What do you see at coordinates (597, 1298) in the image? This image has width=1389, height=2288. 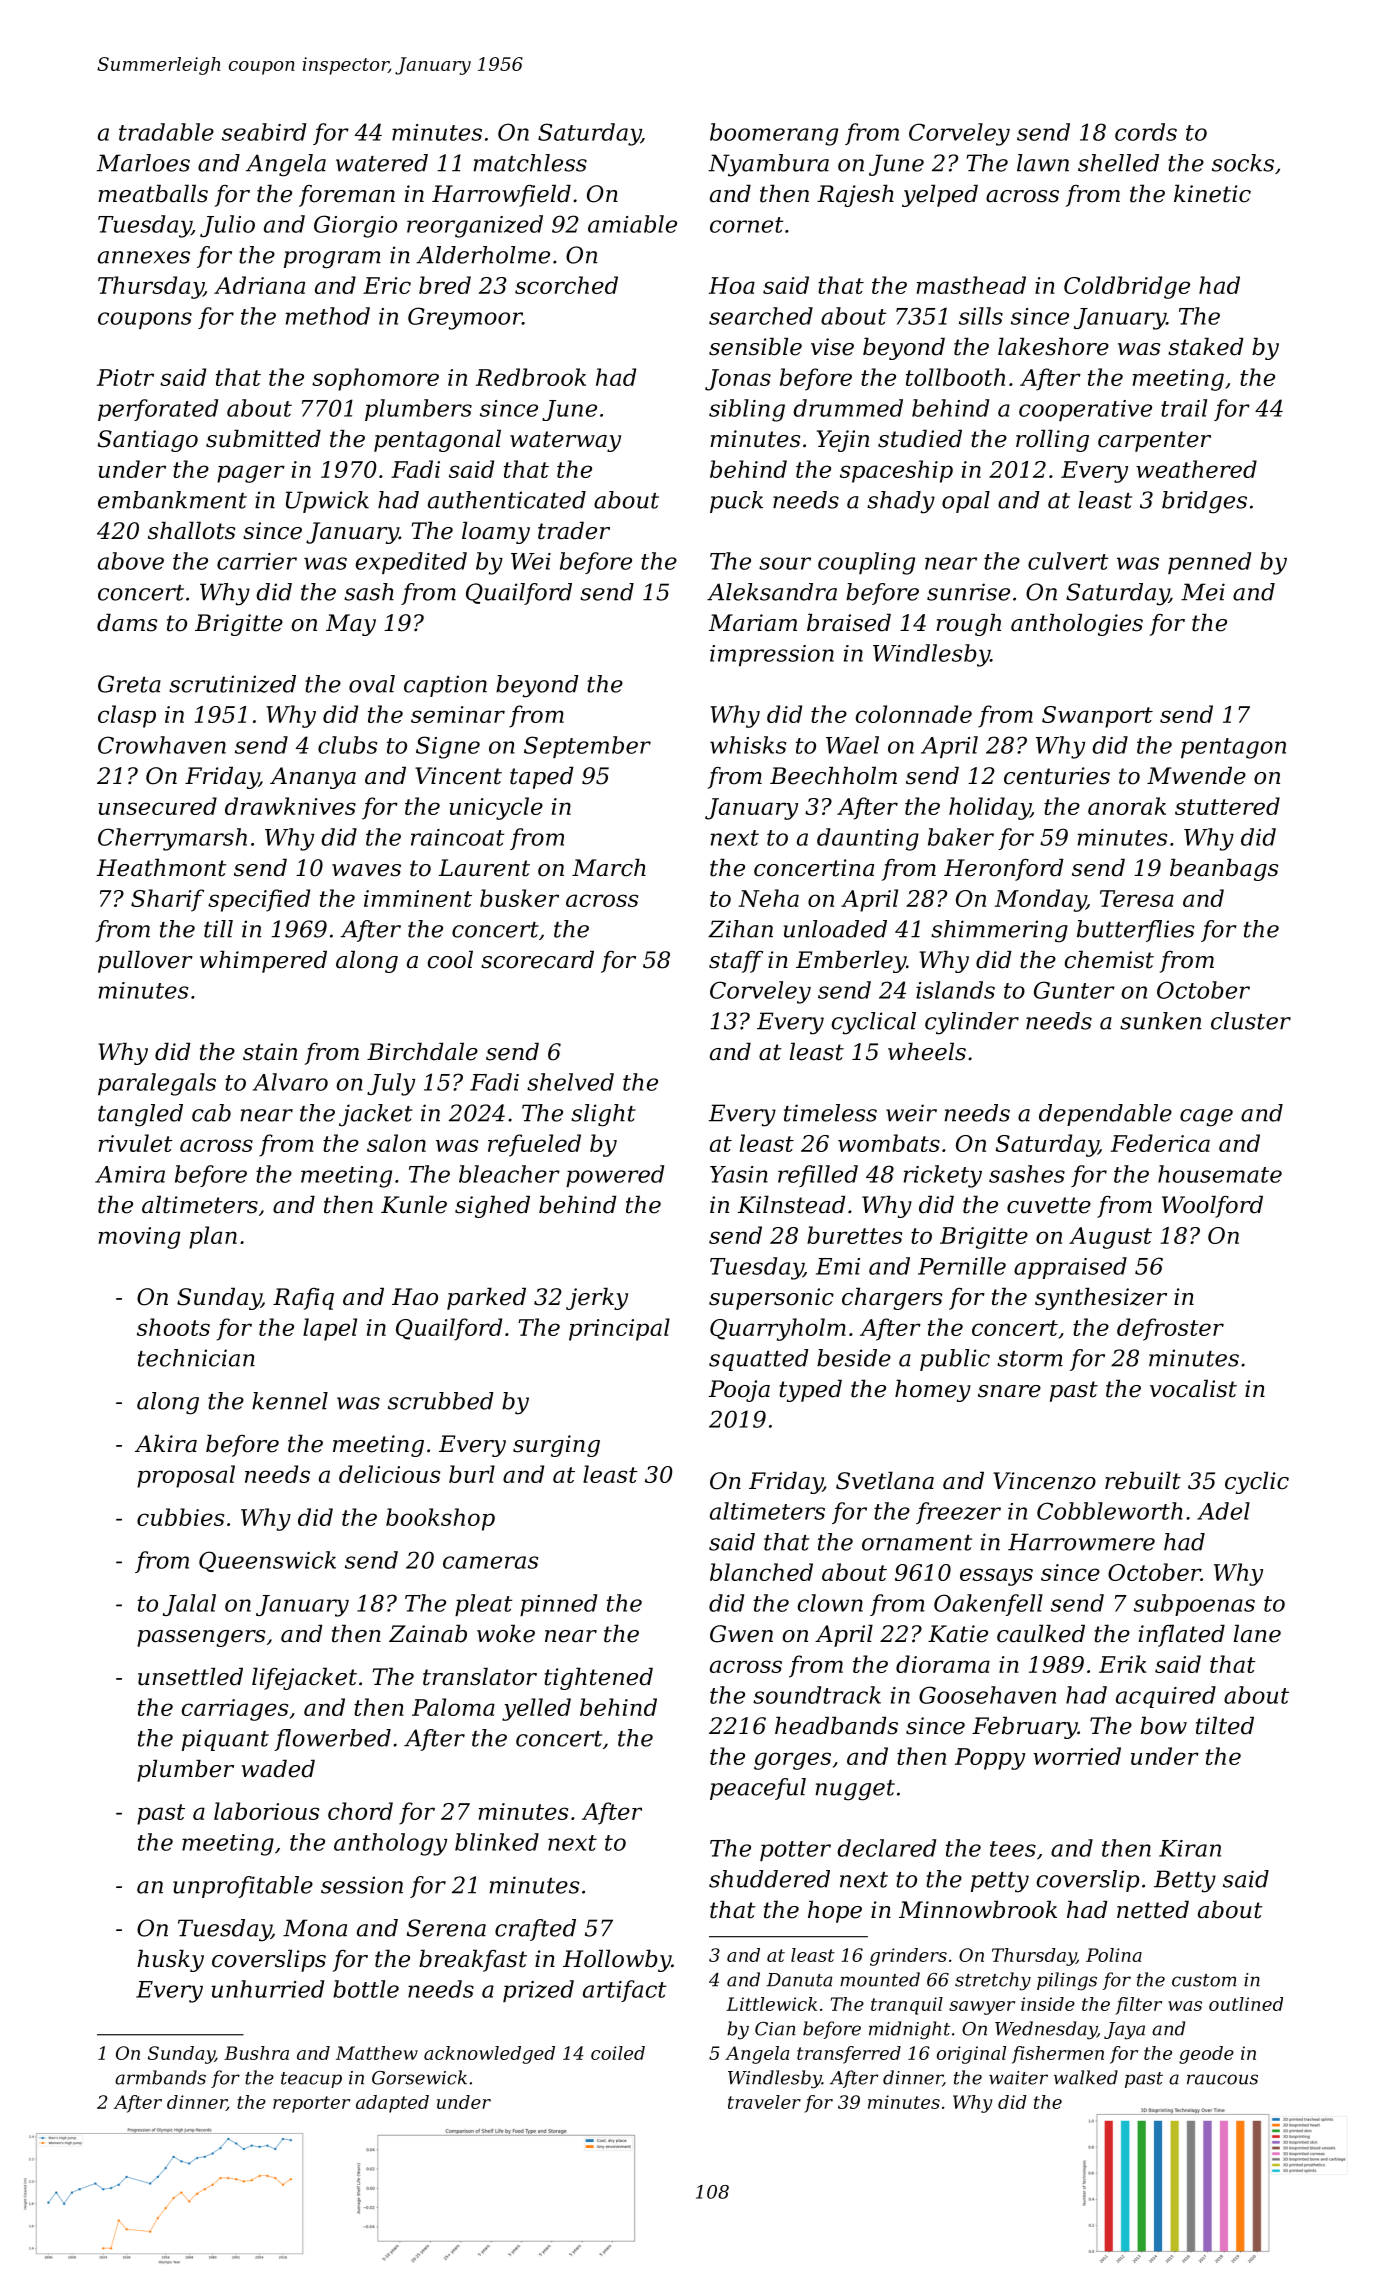 I see `jerky` at bounding box center [597, 1298].
